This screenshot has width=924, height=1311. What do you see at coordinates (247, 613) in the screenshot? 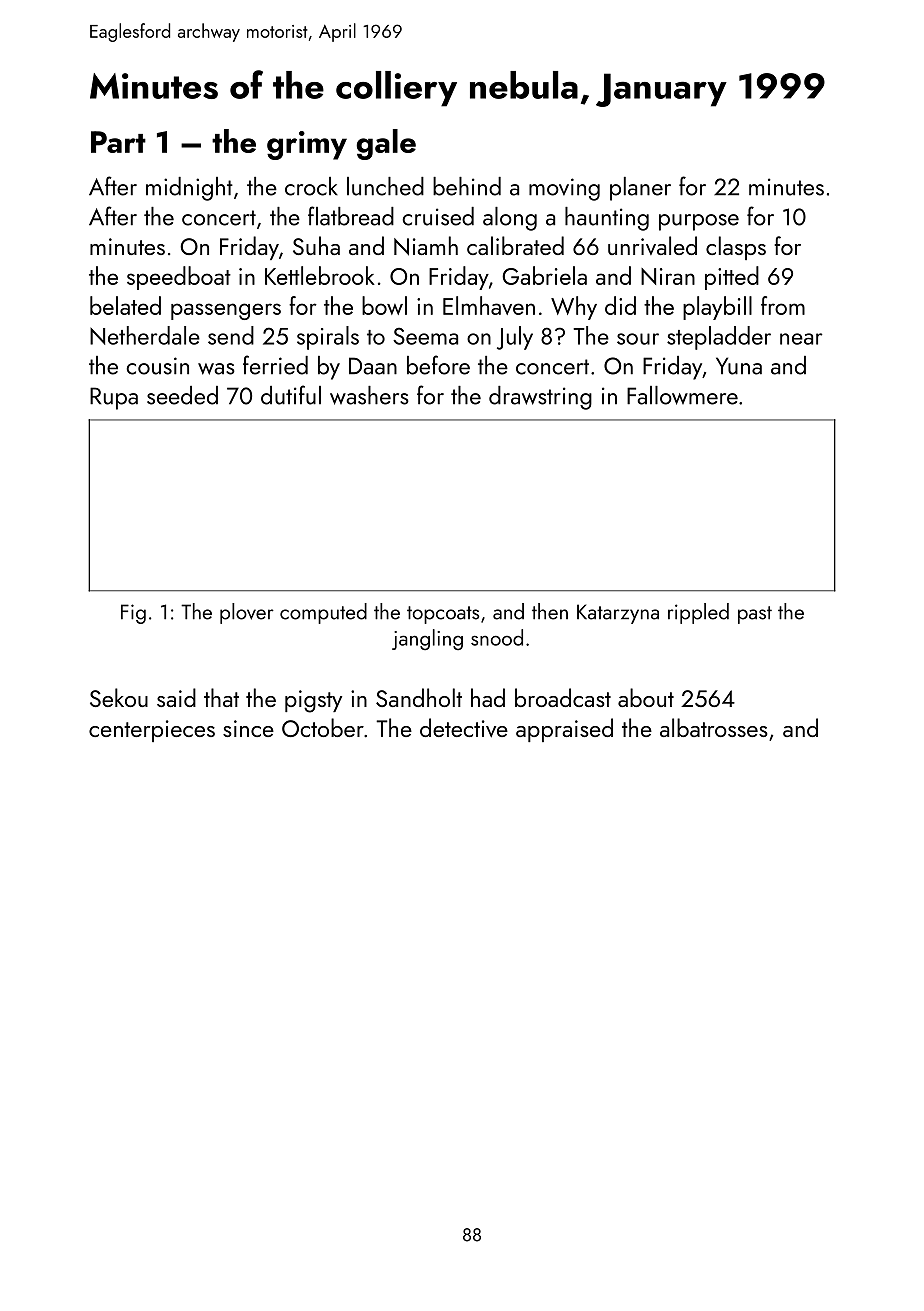
I see `plover` at bounding box center [247, 613].
